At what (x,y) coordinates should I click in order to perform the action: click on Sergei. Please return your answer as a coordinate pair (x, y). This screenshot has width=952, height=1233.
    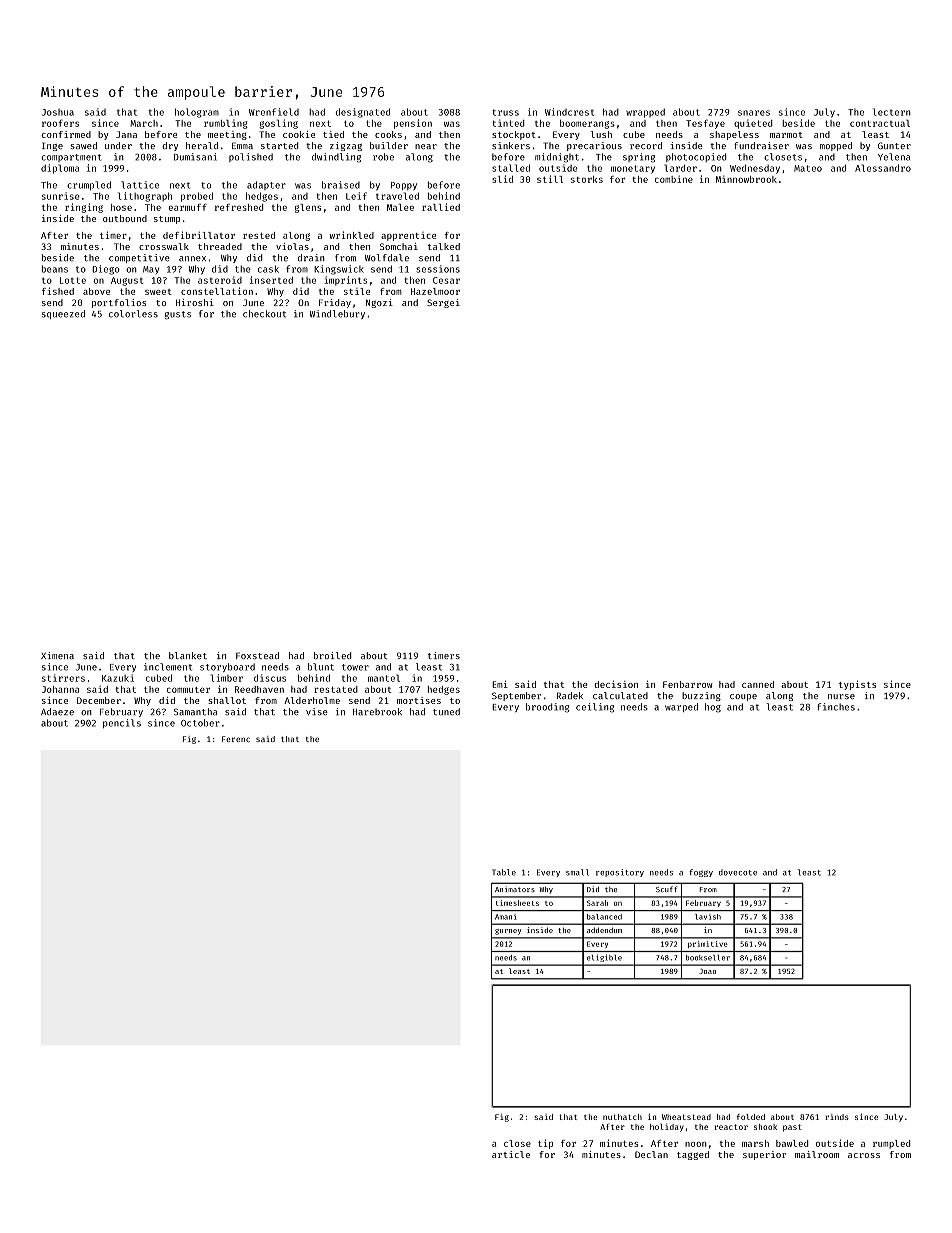
    Looking at the image, I should click on (443, 303).
